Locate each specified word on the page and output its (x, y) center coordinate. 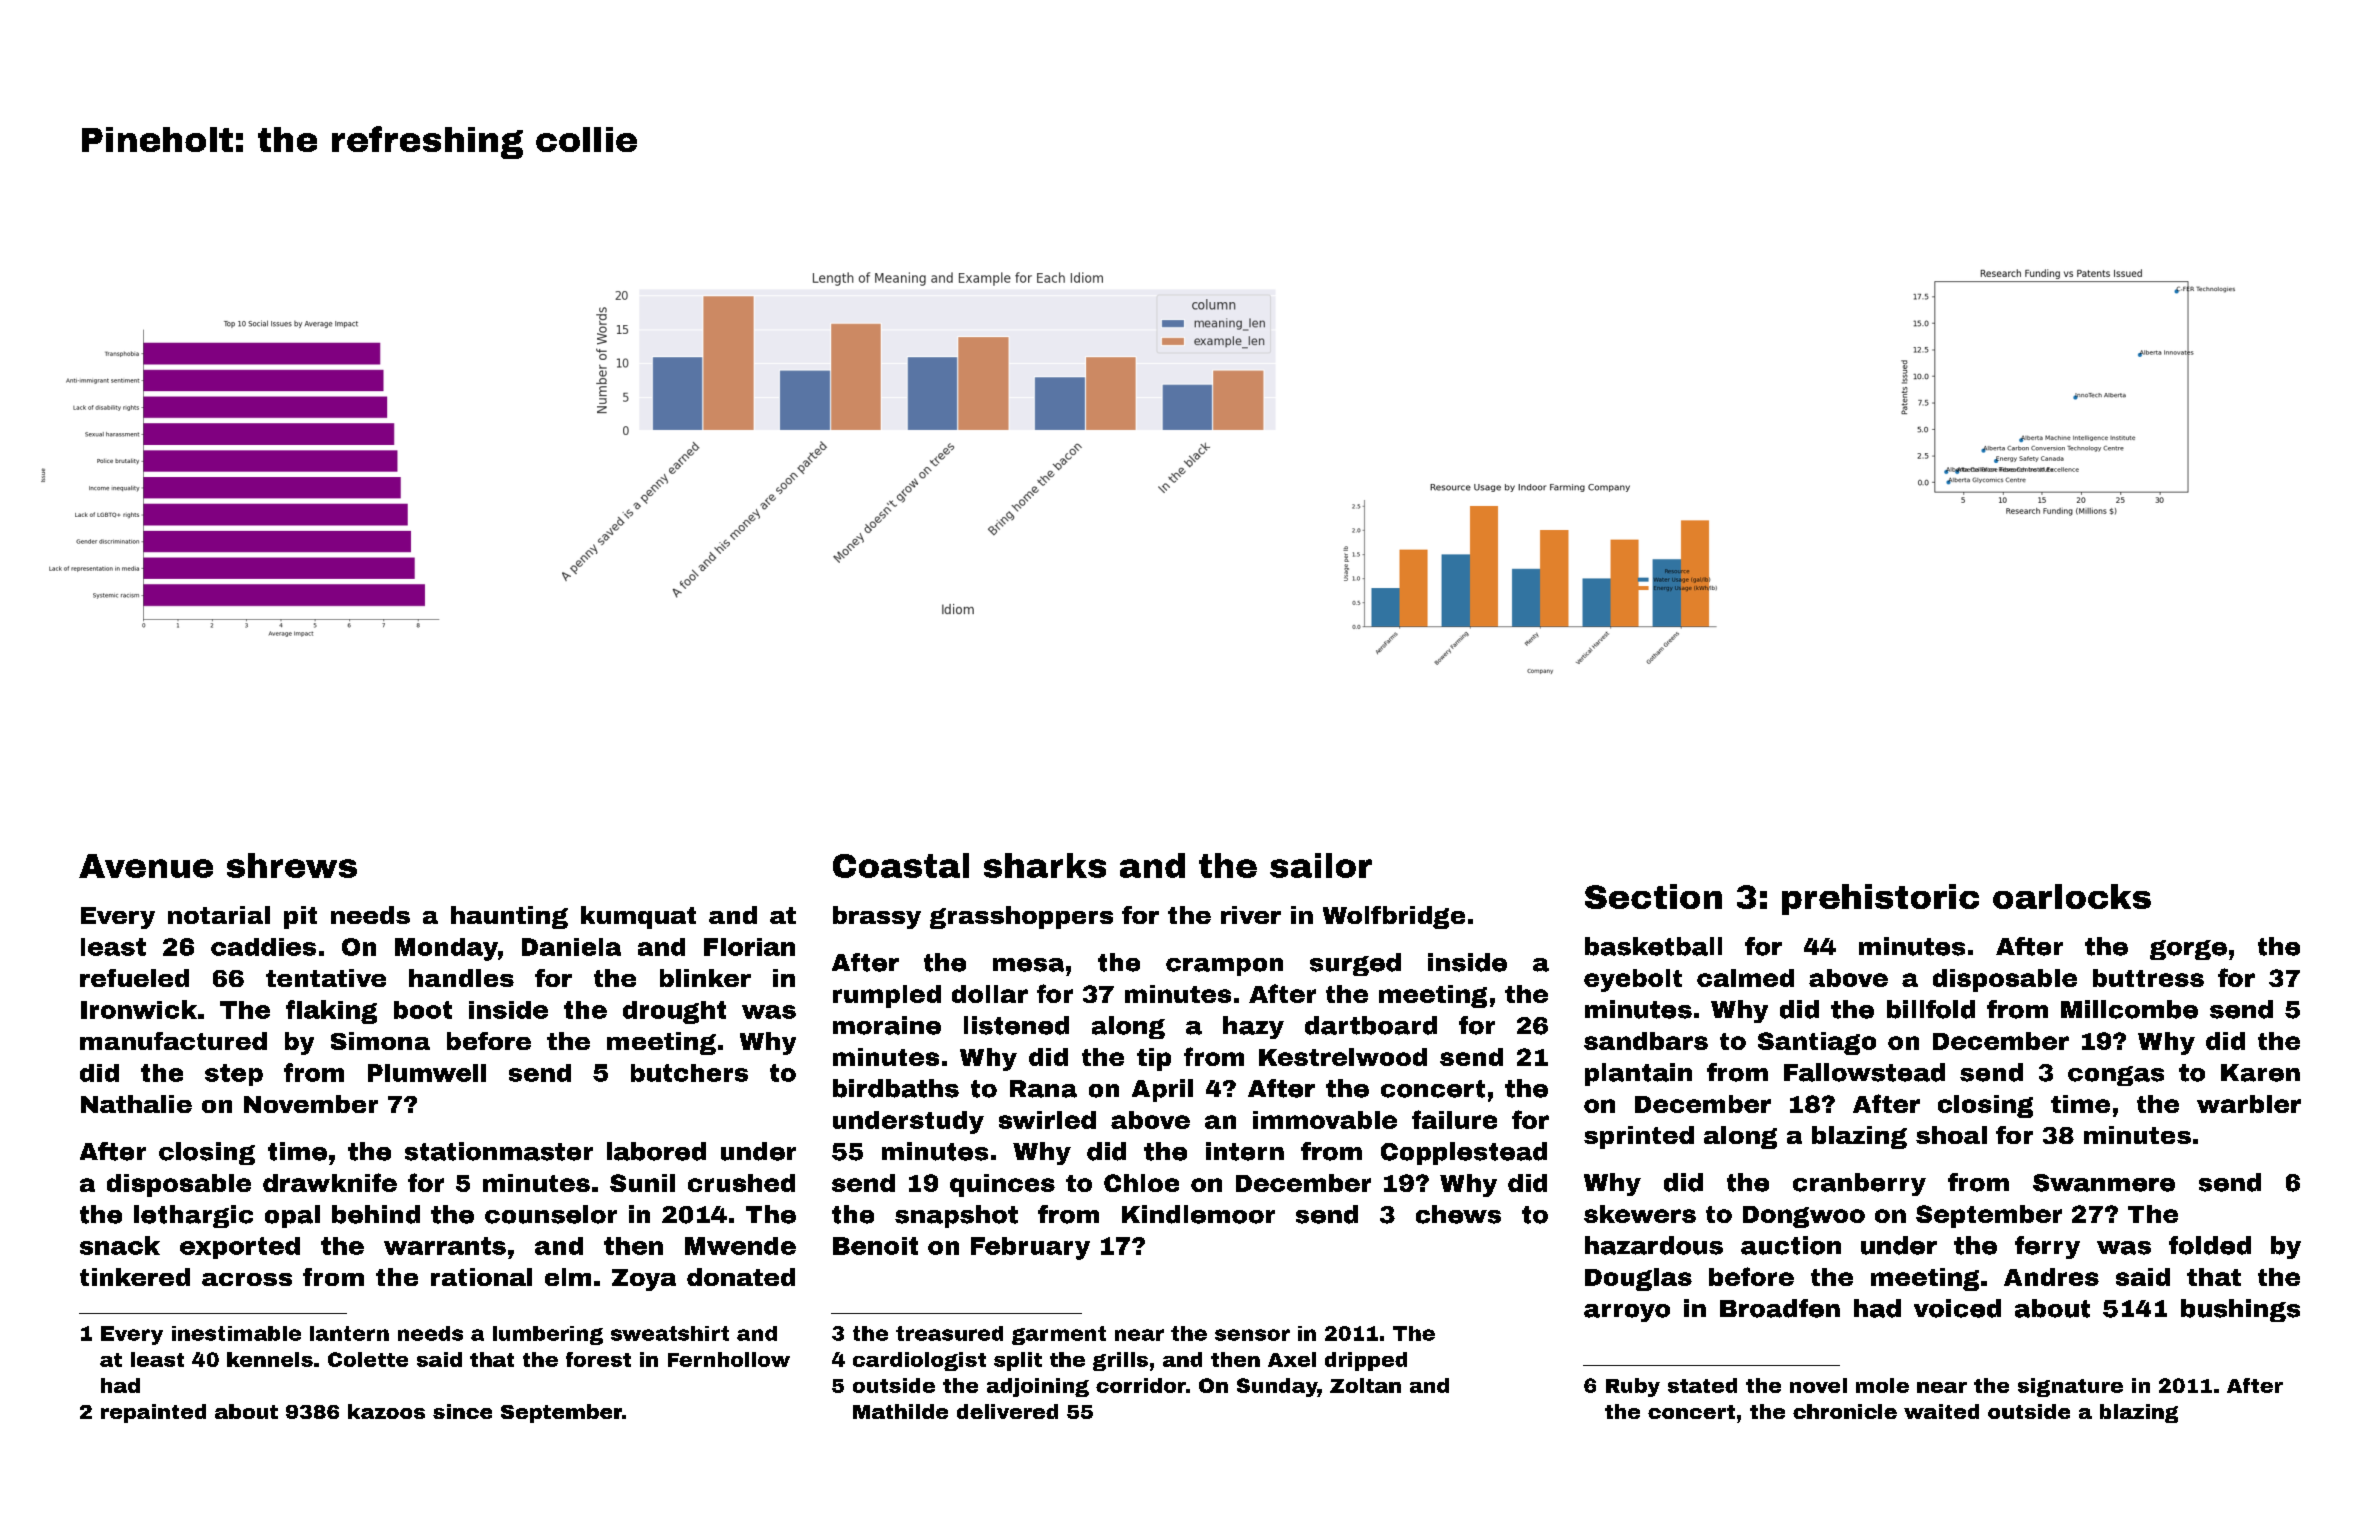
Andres (2051, 1277)
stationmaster (499, 1151)
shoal (1951, 1135)
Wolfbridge (1394, 917)
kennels (270, 1359)
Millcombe (2129, 1009)
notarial (219, 915)
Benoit (875, 1246)
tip (1154, 1059)
